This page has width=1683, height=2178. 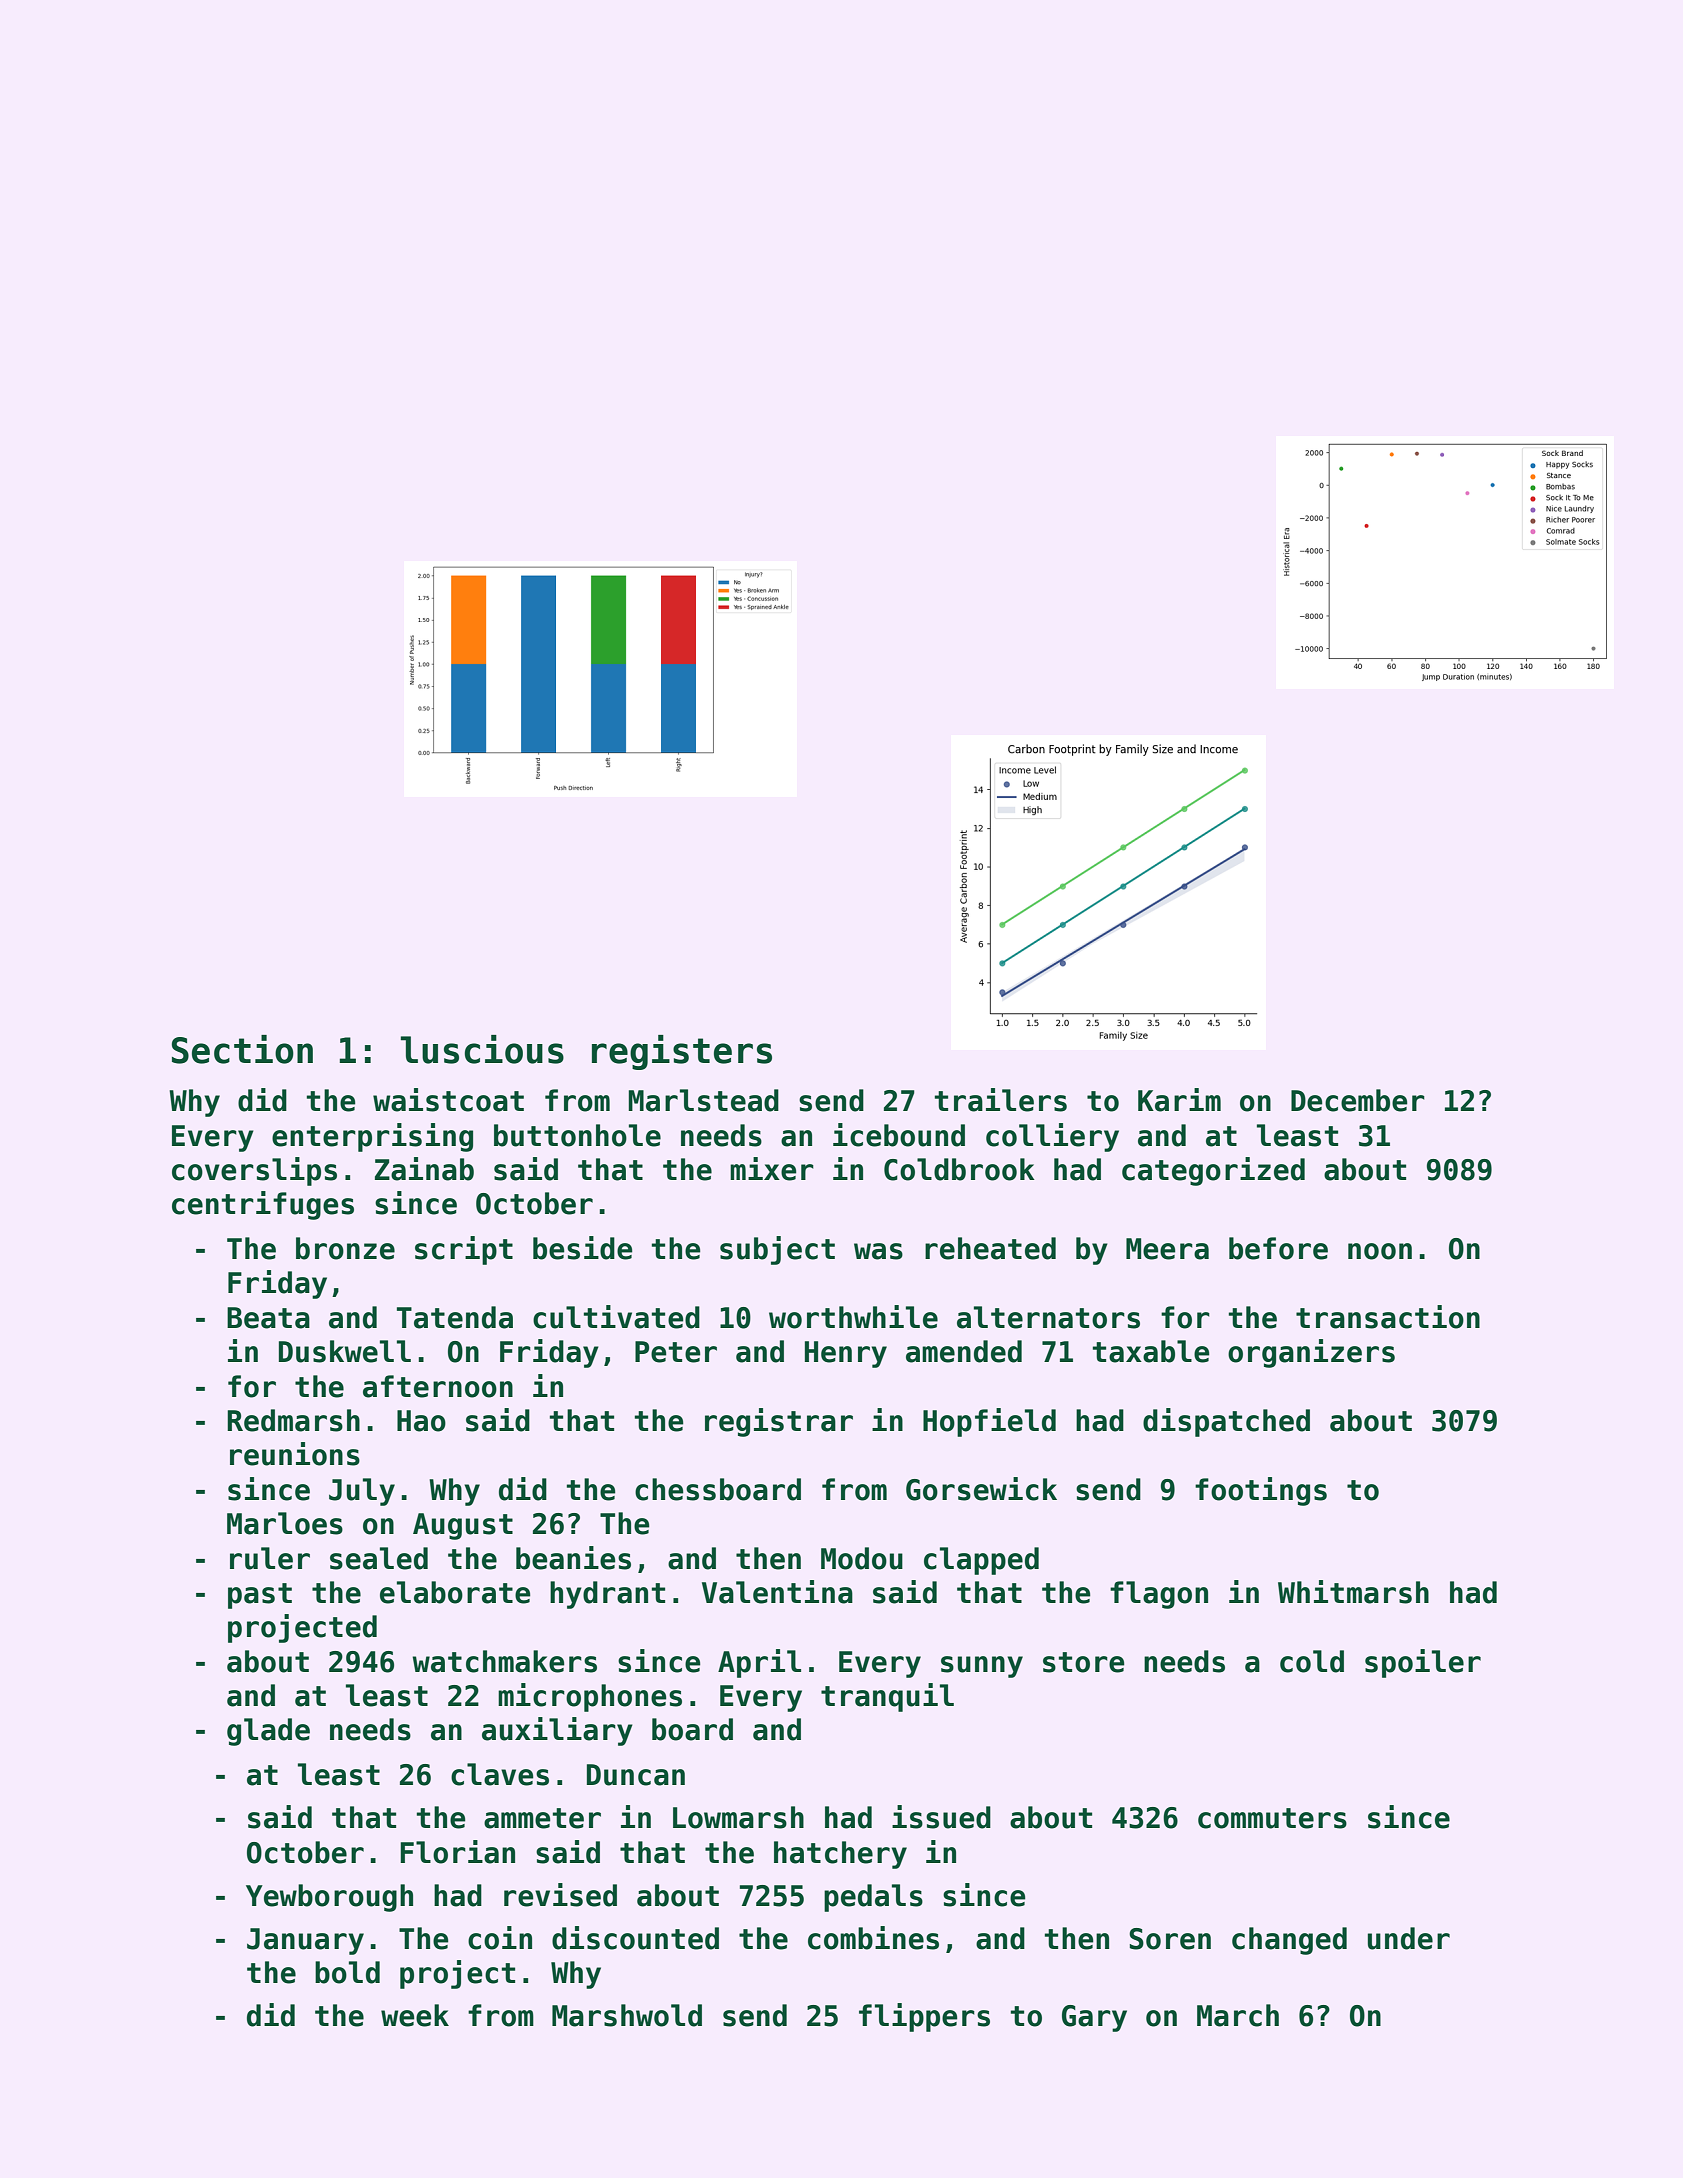 What do you see at coordinates (347, 1972) in the page?
I see `bold` at bounding box center [347, 1972].
